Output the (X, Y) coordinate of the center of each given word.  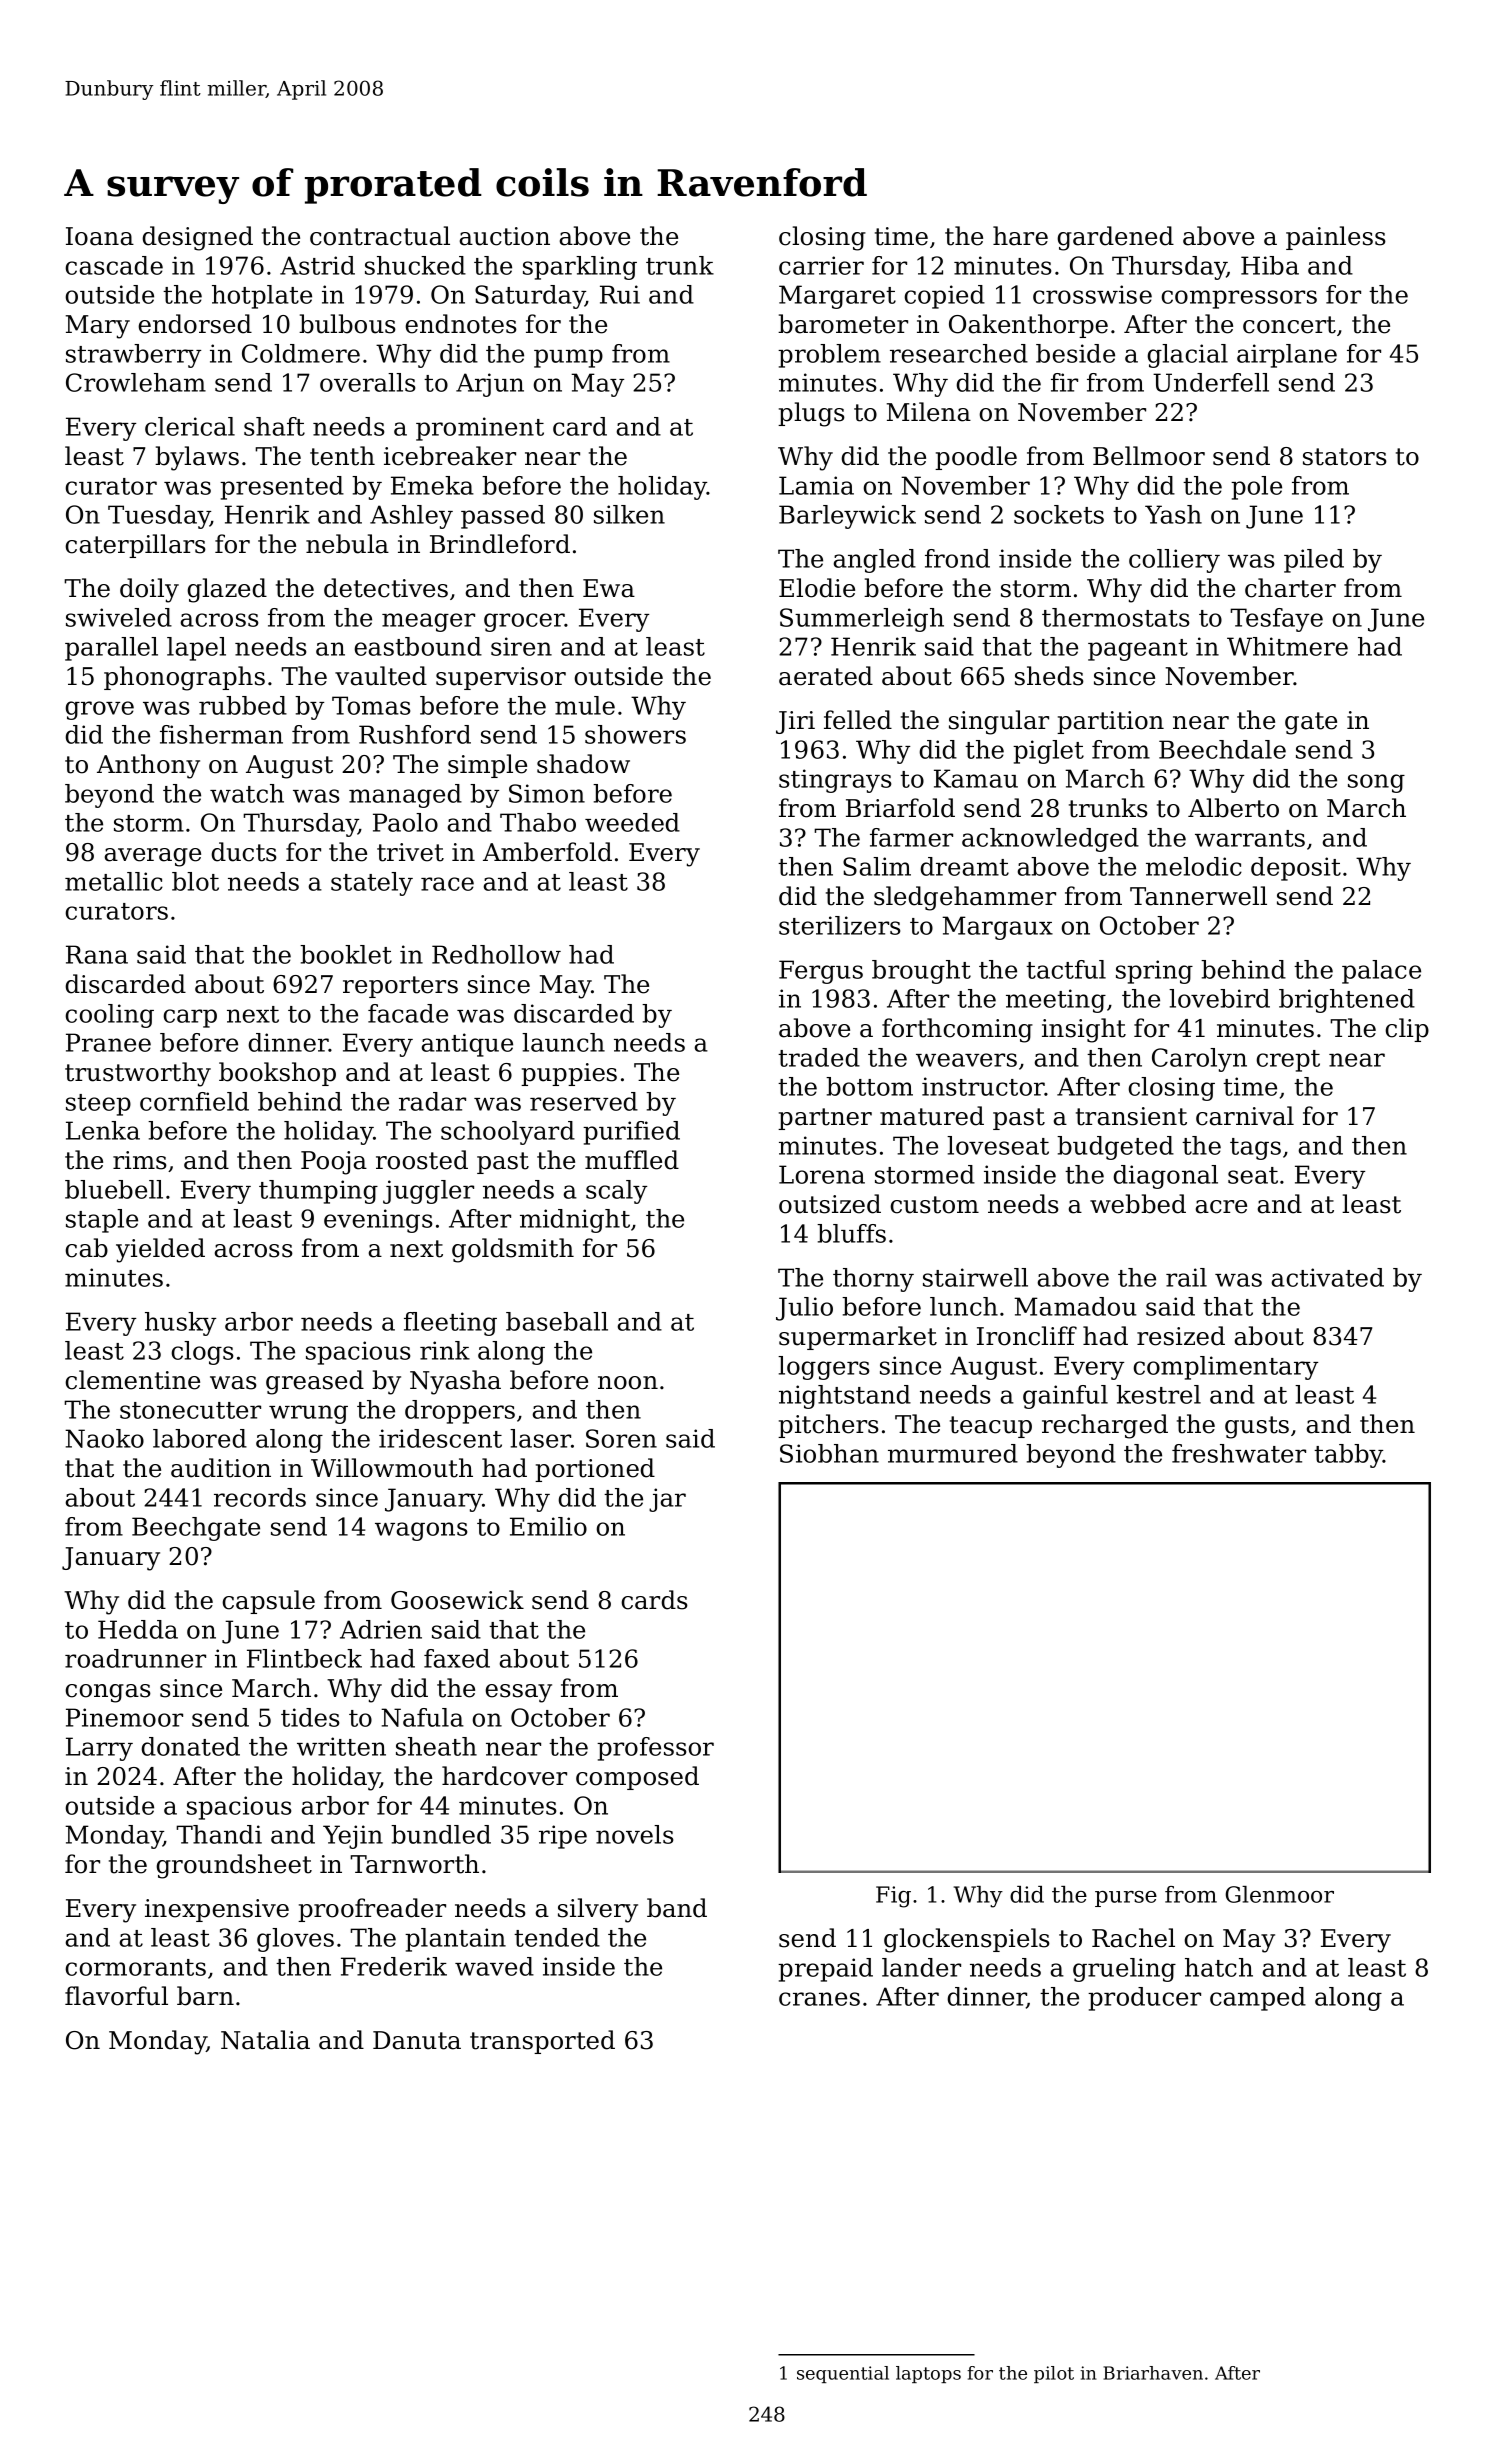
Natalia (265, 2040)
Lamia (816, 485)
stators (1345, 457)
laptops (928, 2374)
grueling (1124, 1970)
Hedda (138, 1629)
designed (197, 238)
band (677, 1908)
